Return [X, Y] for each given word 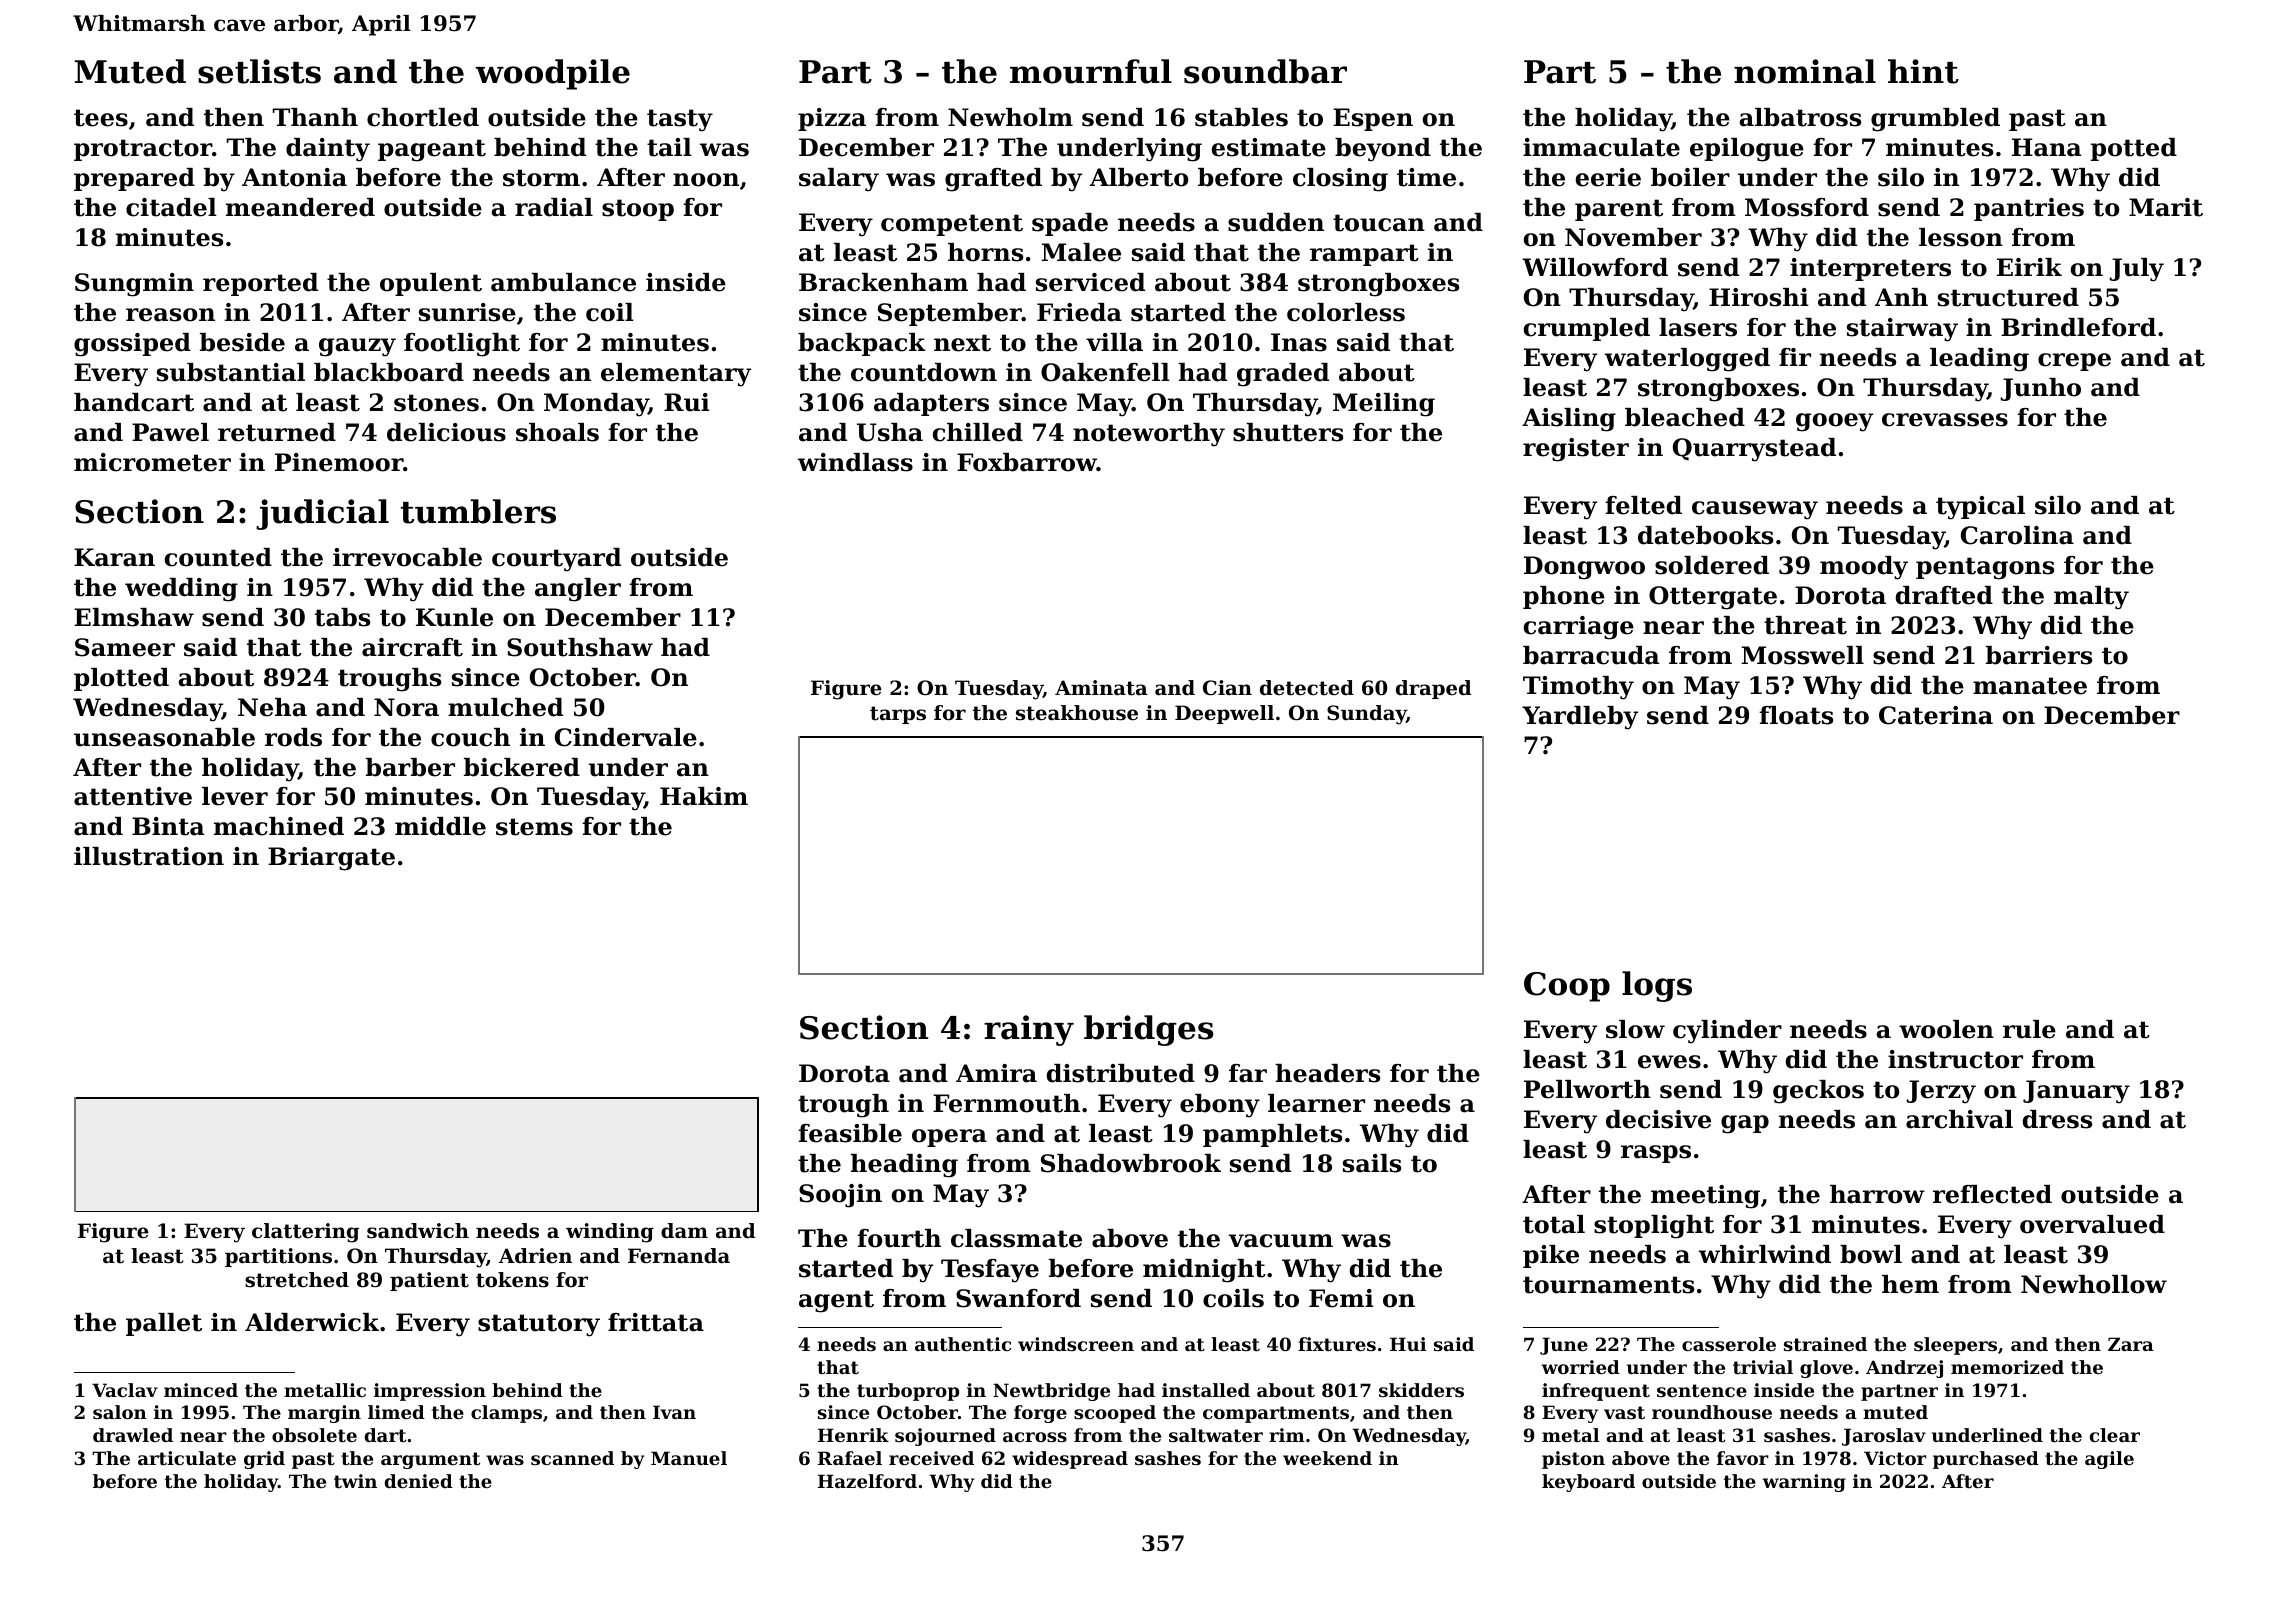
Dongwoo [1584, 568]
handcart [134, 402]
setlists [259, 71]
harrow [1877, 1194]
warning [1804, 1483]
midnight [1204, 1271]
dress [2057, 1119]
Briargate [331, 859]
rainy [1029, 1030]
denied [419, 1481]
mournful [1091, 71]
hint [1923, 71]
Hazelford [867, 1481]
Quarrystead [1754, 450]
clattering [306, 1233]
